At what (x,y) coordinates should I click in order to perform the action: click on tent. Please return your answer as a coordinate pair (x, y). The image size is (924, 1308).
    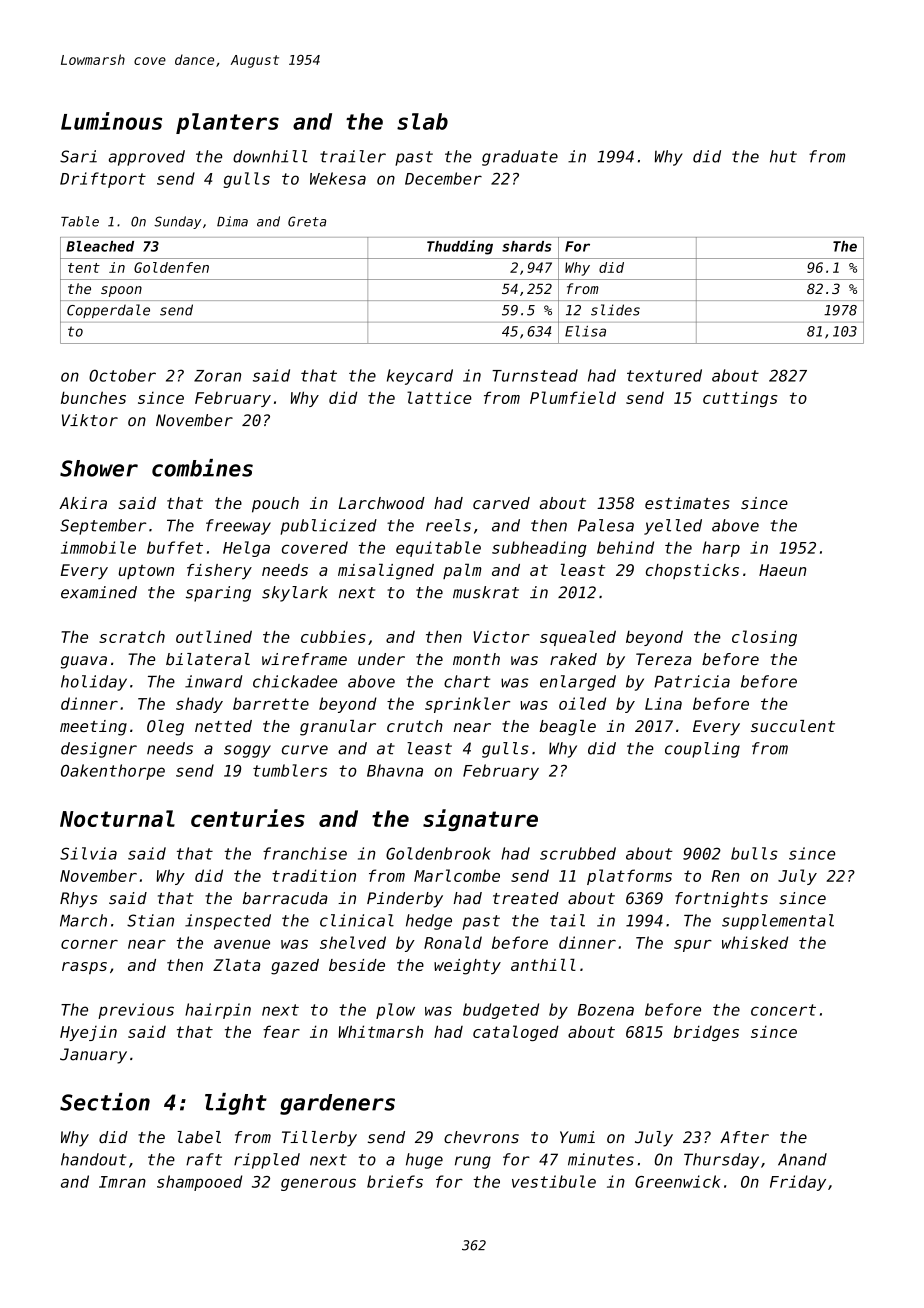
    Looking at the image, I should click on (84, 268).
